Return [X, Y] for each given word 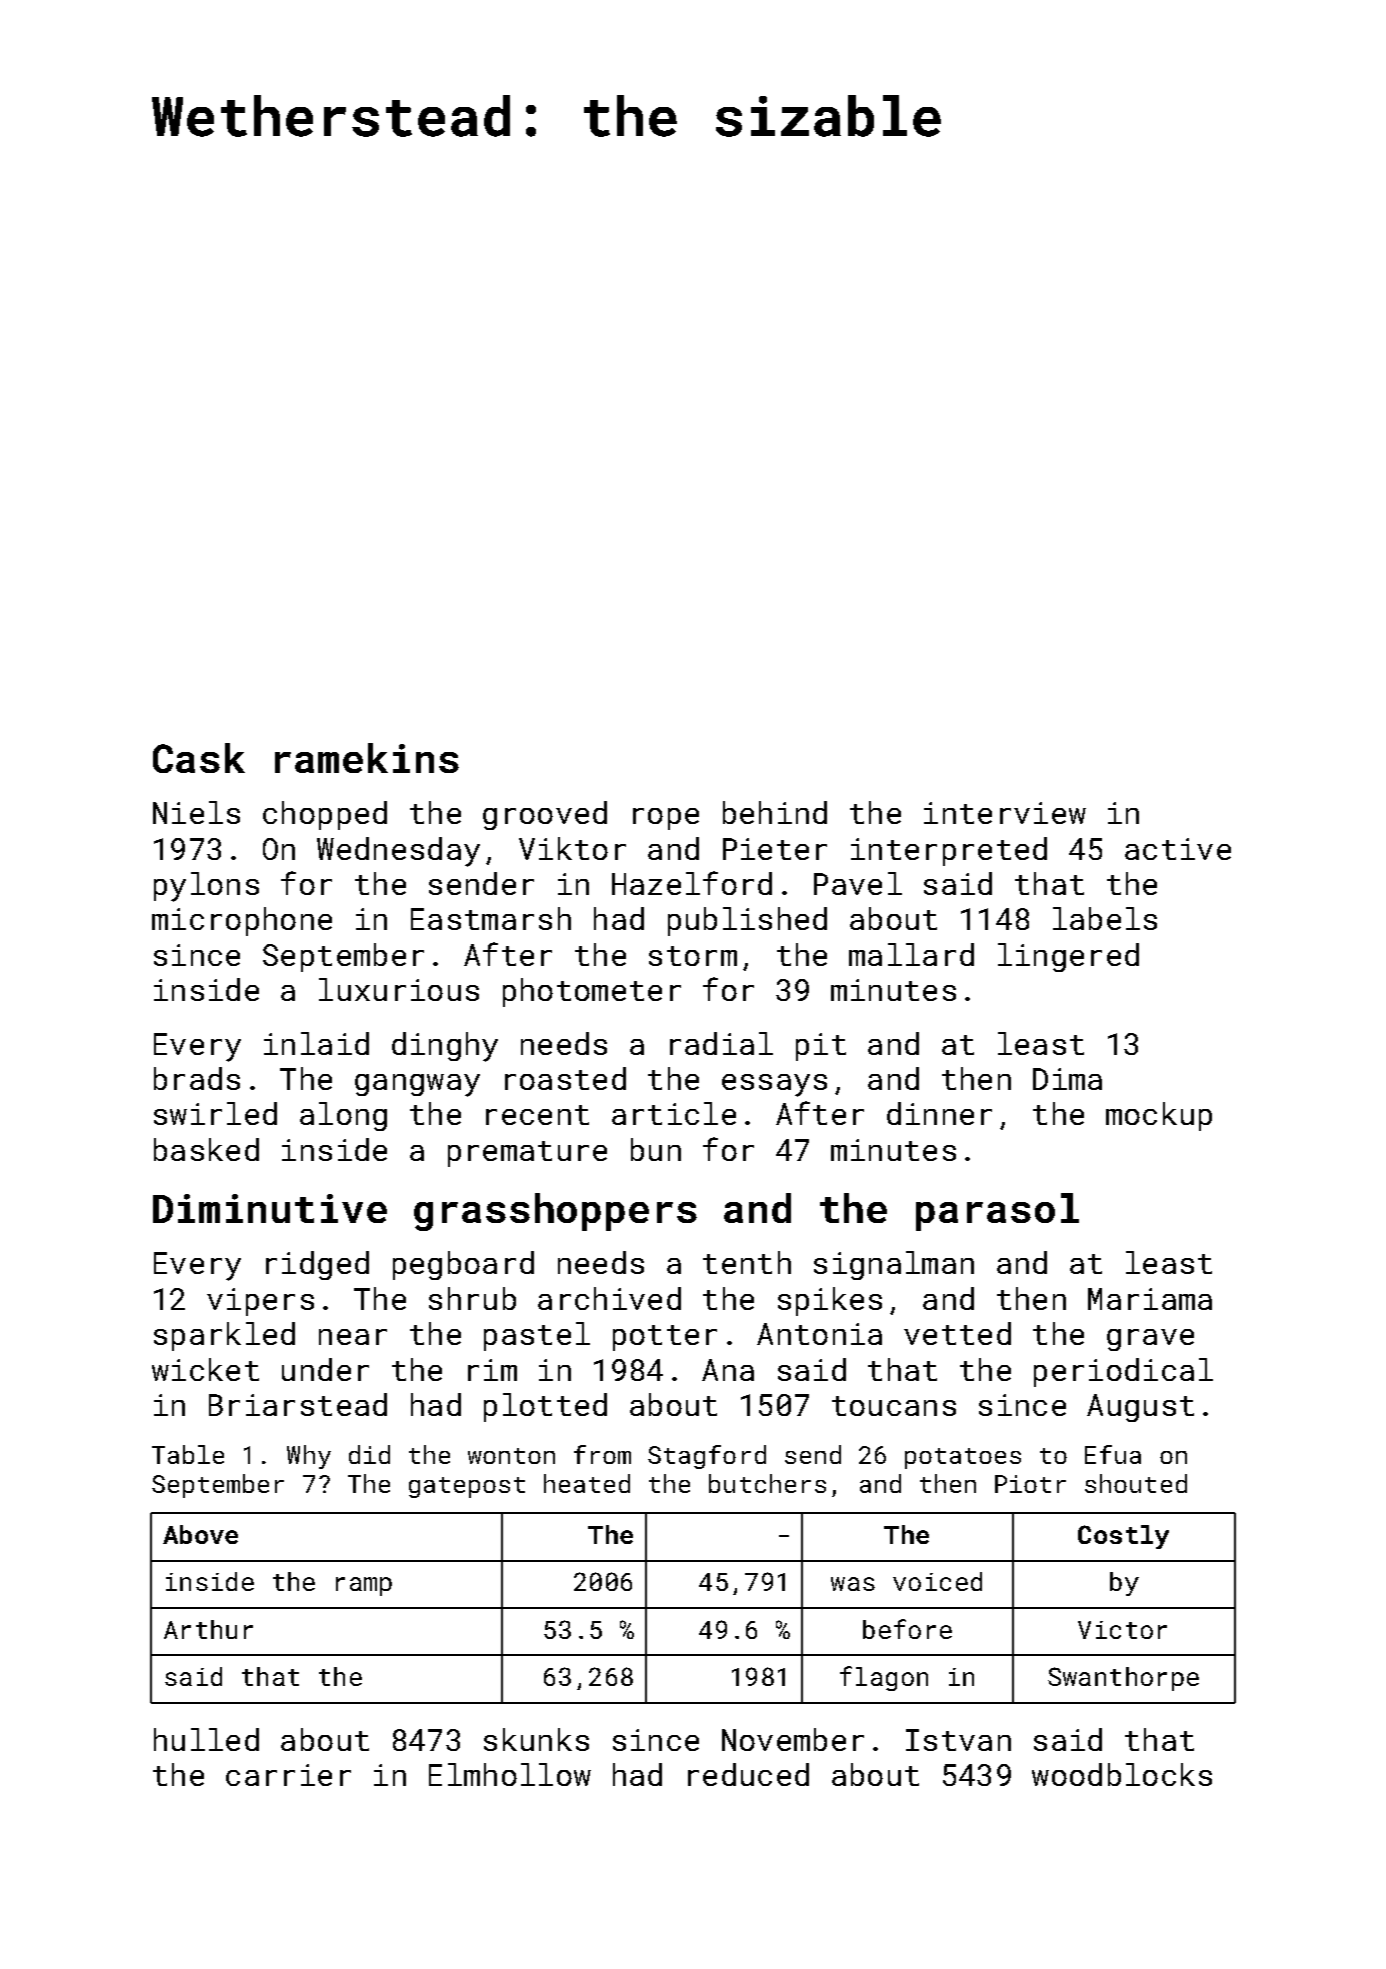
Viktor [572, 848]
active [1178, 849]
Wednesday [398, 852]
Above [200, 1534]
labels [1105, 918]
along [343, 1116]
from [602, 1454]
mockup [1159, 1116]
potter [665, 1338]
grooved [545, 815]
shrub [472, 1298]
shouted [1136, 1483]
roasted [565, 1078]
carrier [288, 1775]
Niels [196, 812]
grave [1150, 1340]
